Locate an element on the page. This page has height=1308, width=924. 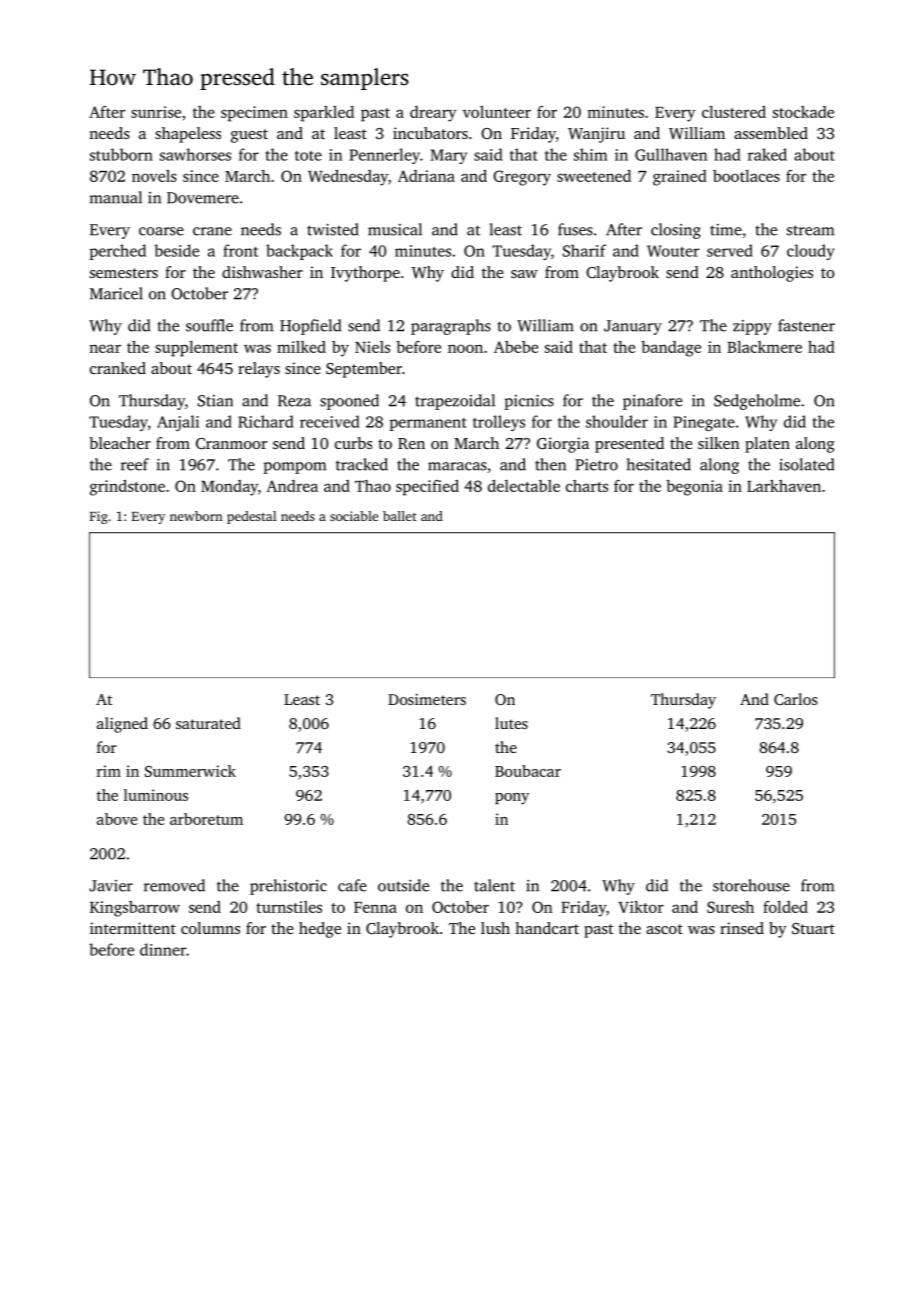
Dosimeters is located at coordinates (427, 699).
